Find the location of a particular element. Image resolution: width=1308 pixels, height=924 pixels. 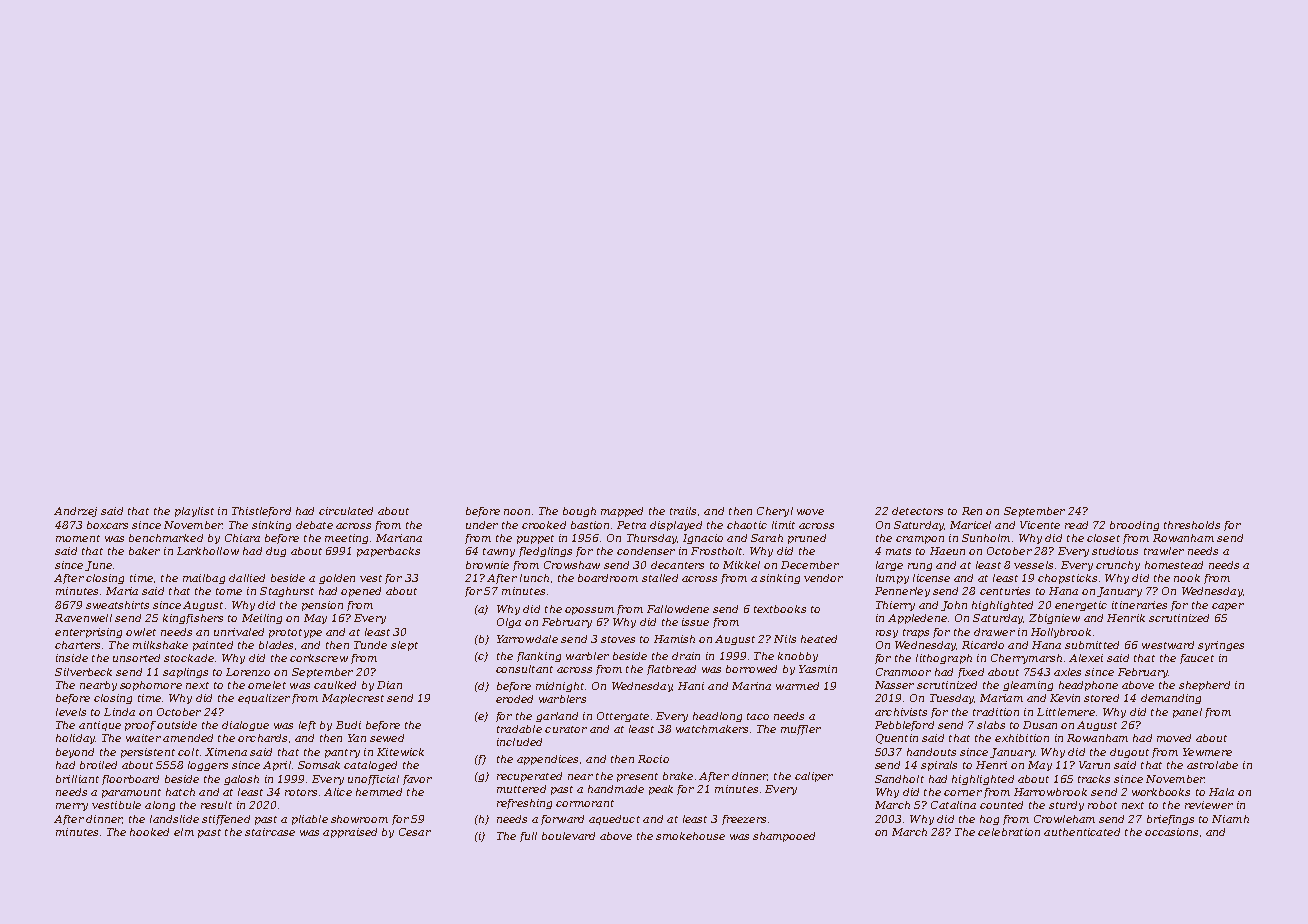

Fallowdene is located at coordinates (678, 609).
